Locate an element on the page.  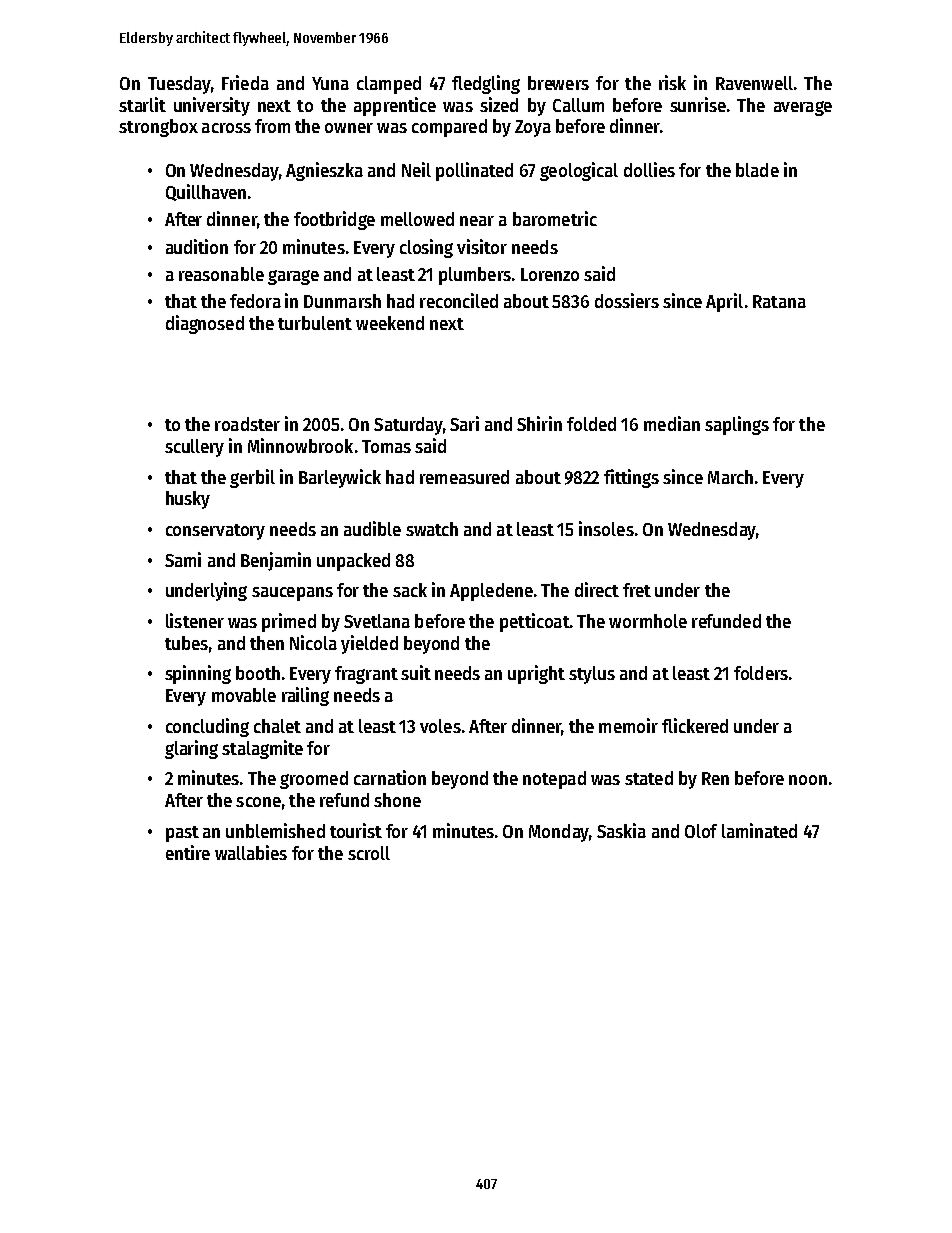
risk is located at coordinates (672, 82).
